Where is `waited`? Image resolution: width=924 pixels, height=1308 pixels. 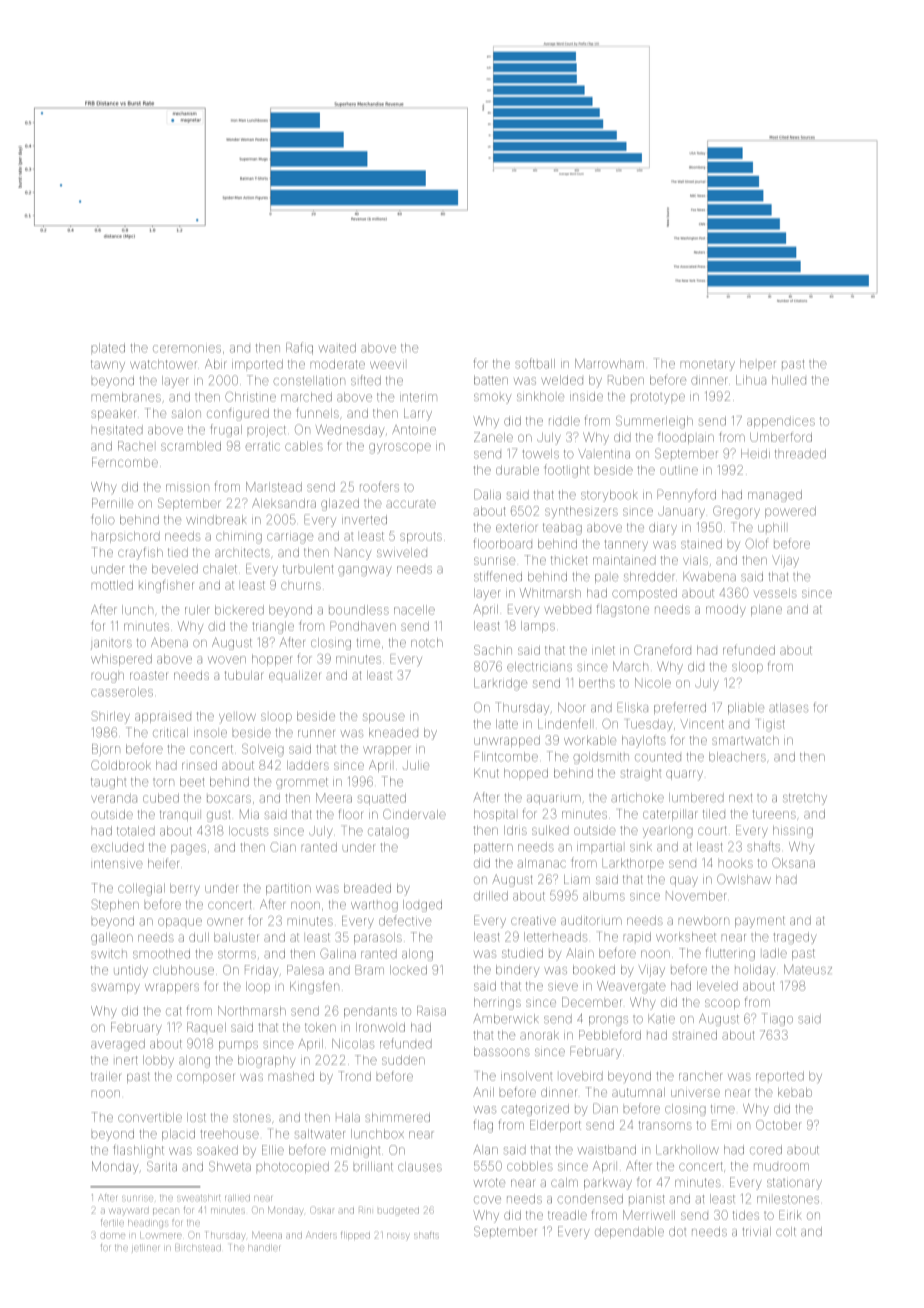 waited is located at coordinates (337, 348).
